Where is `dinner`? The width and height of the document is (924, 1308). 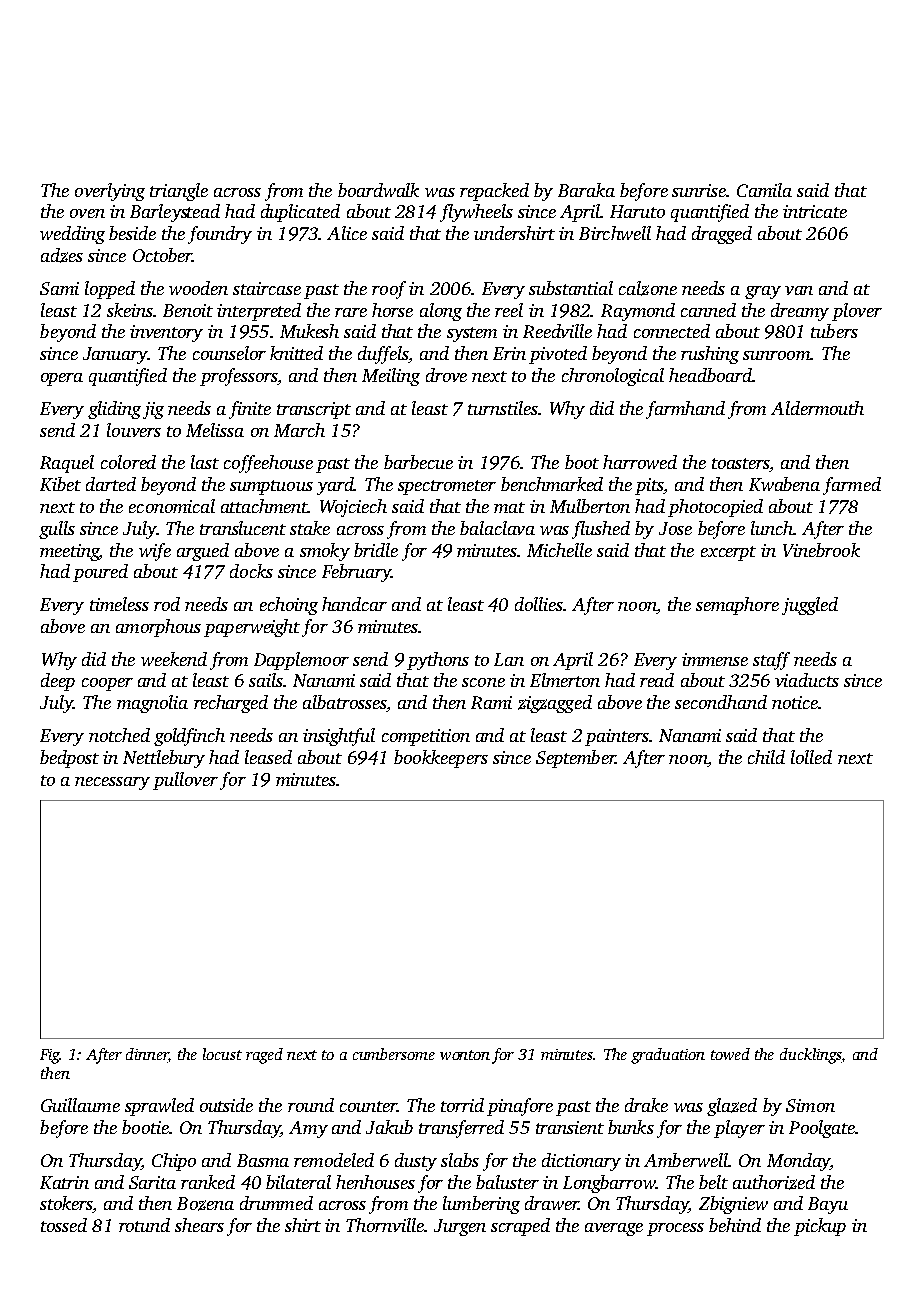
dinner is located at coordinates (147, 1055).
